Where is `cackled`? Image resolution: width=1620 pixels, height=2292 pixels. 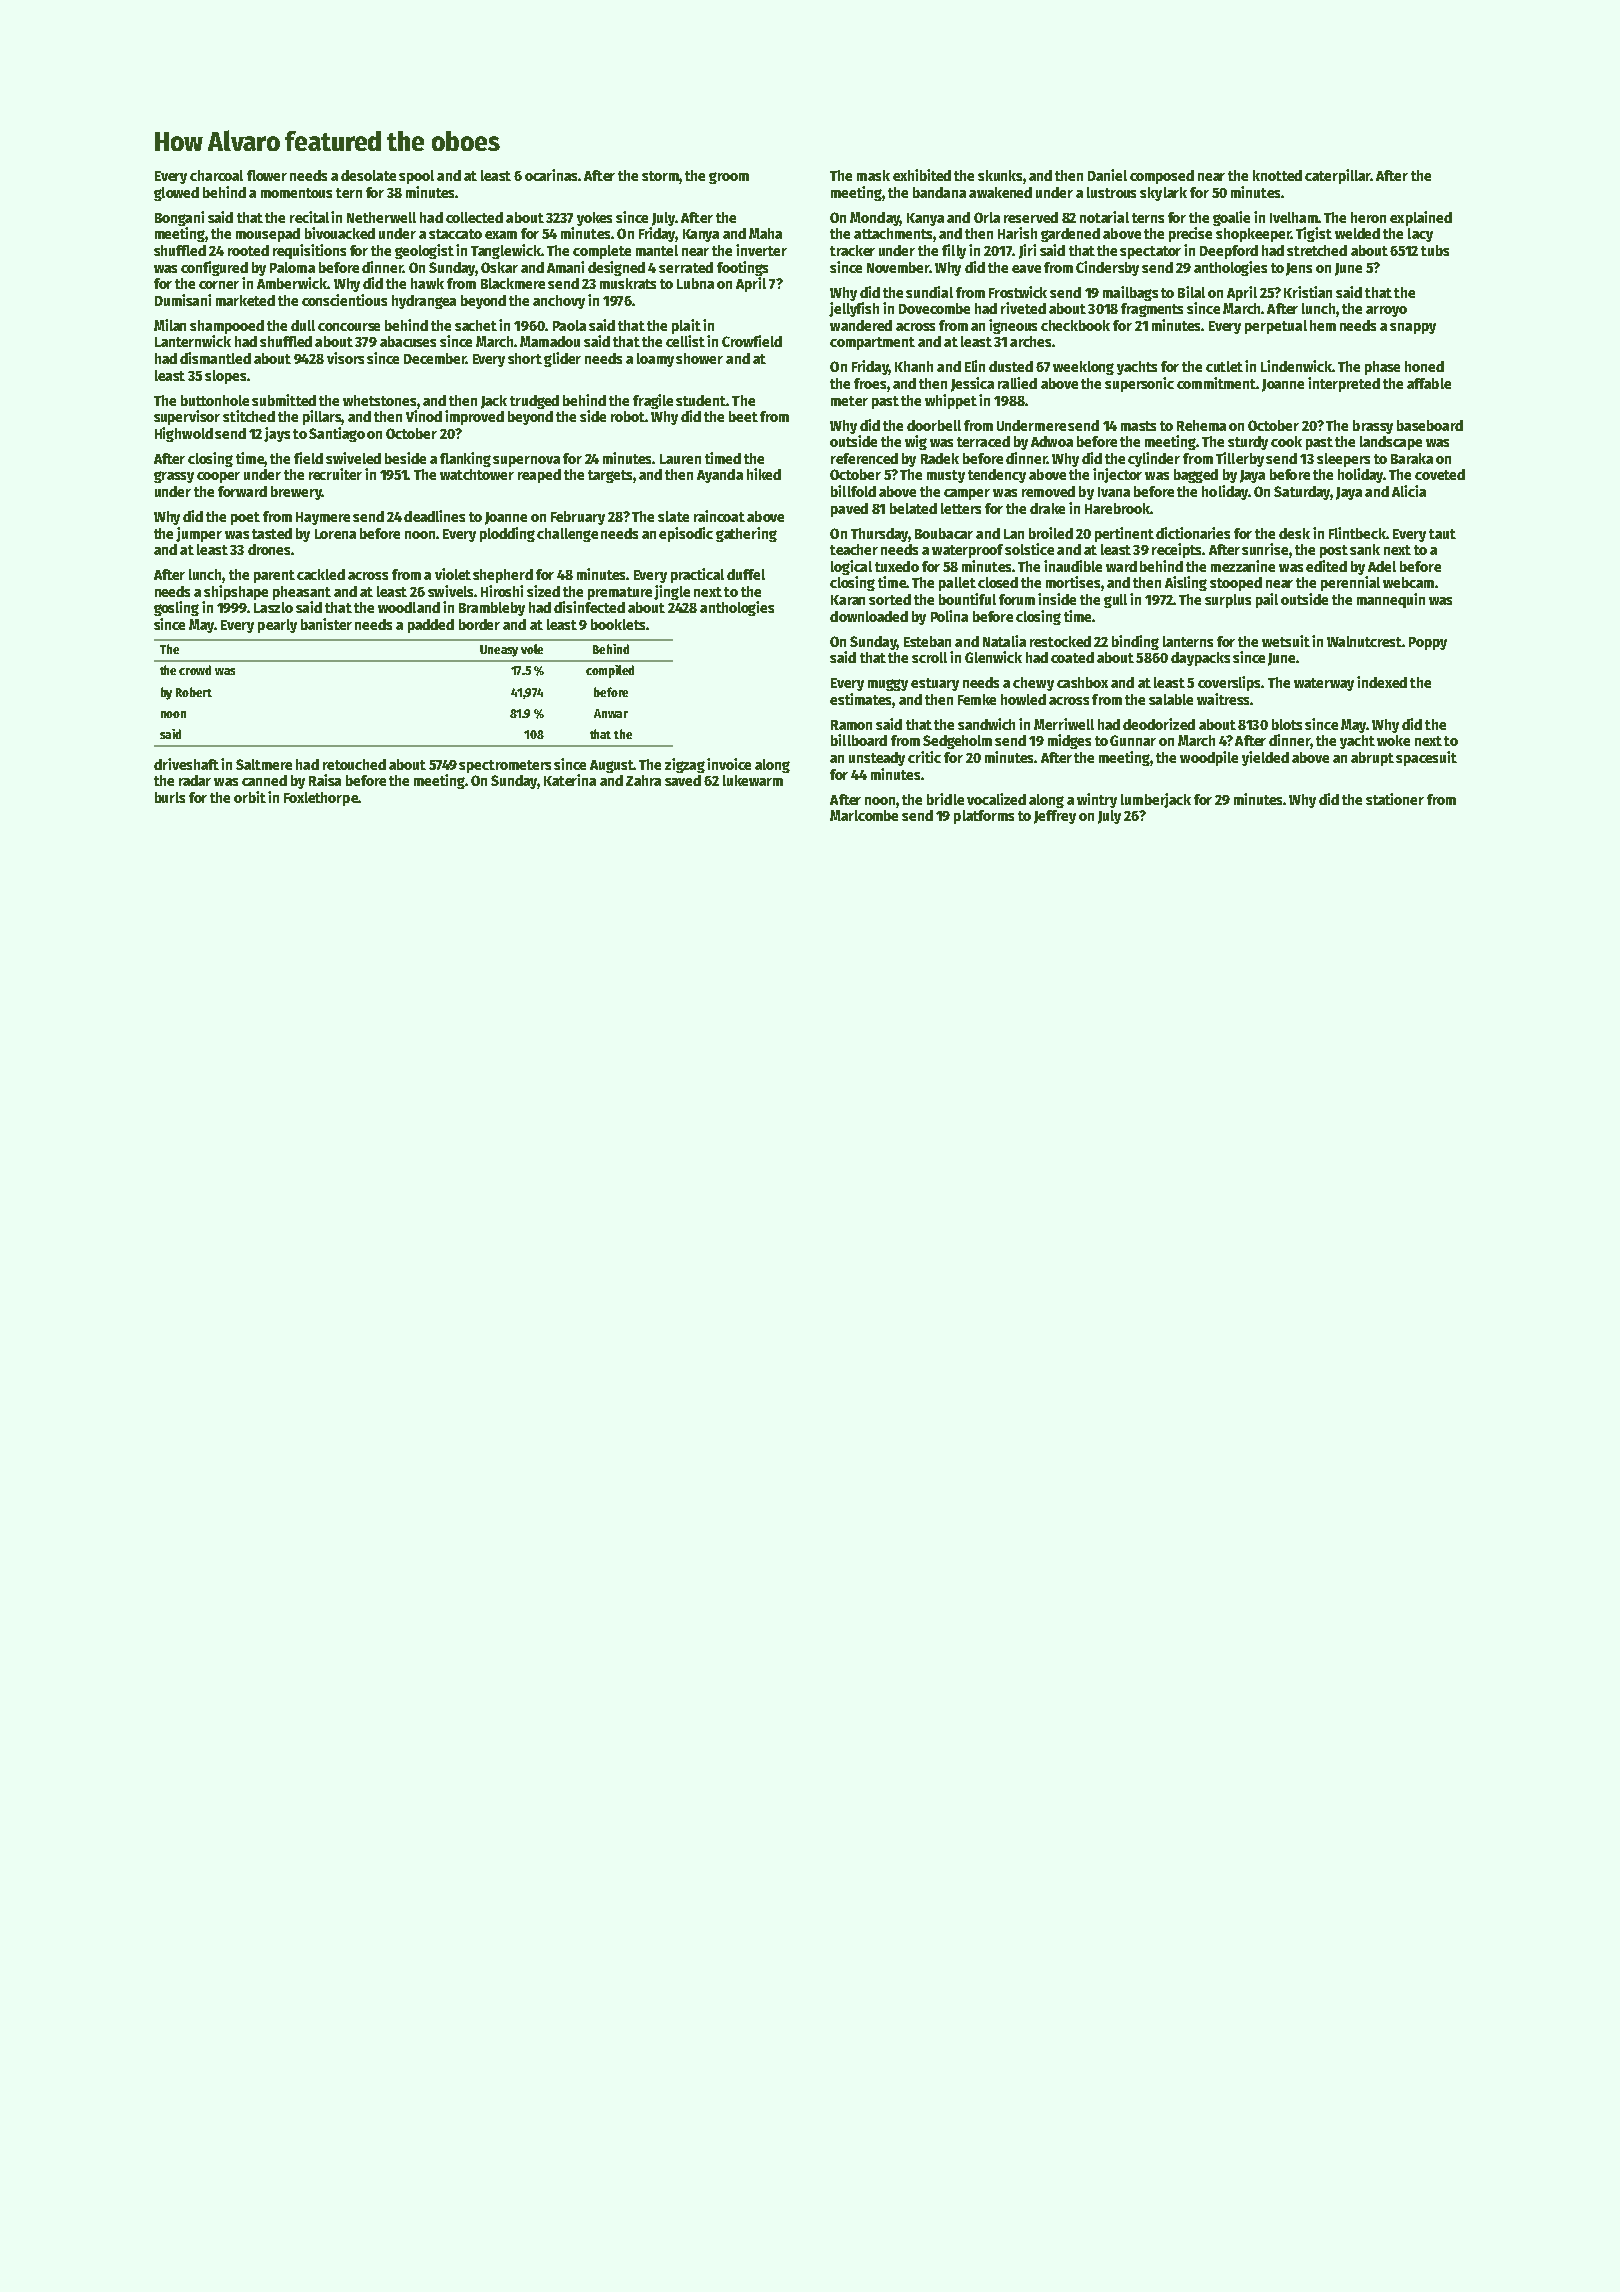 cackled is located at coordinates (321, 574).
